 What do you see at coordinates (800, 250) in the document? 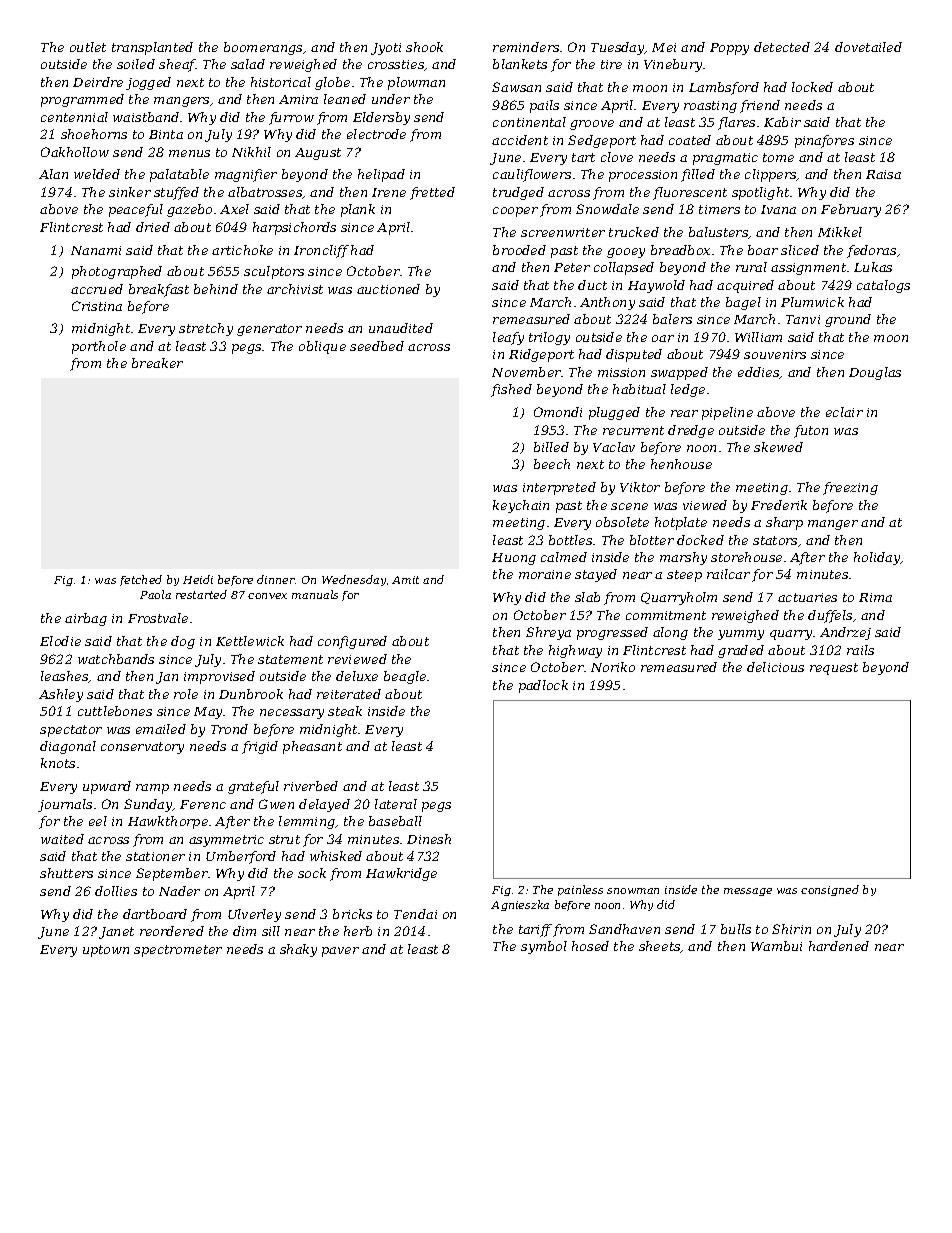
I see `sliced` at bounding box center [800, 250].
